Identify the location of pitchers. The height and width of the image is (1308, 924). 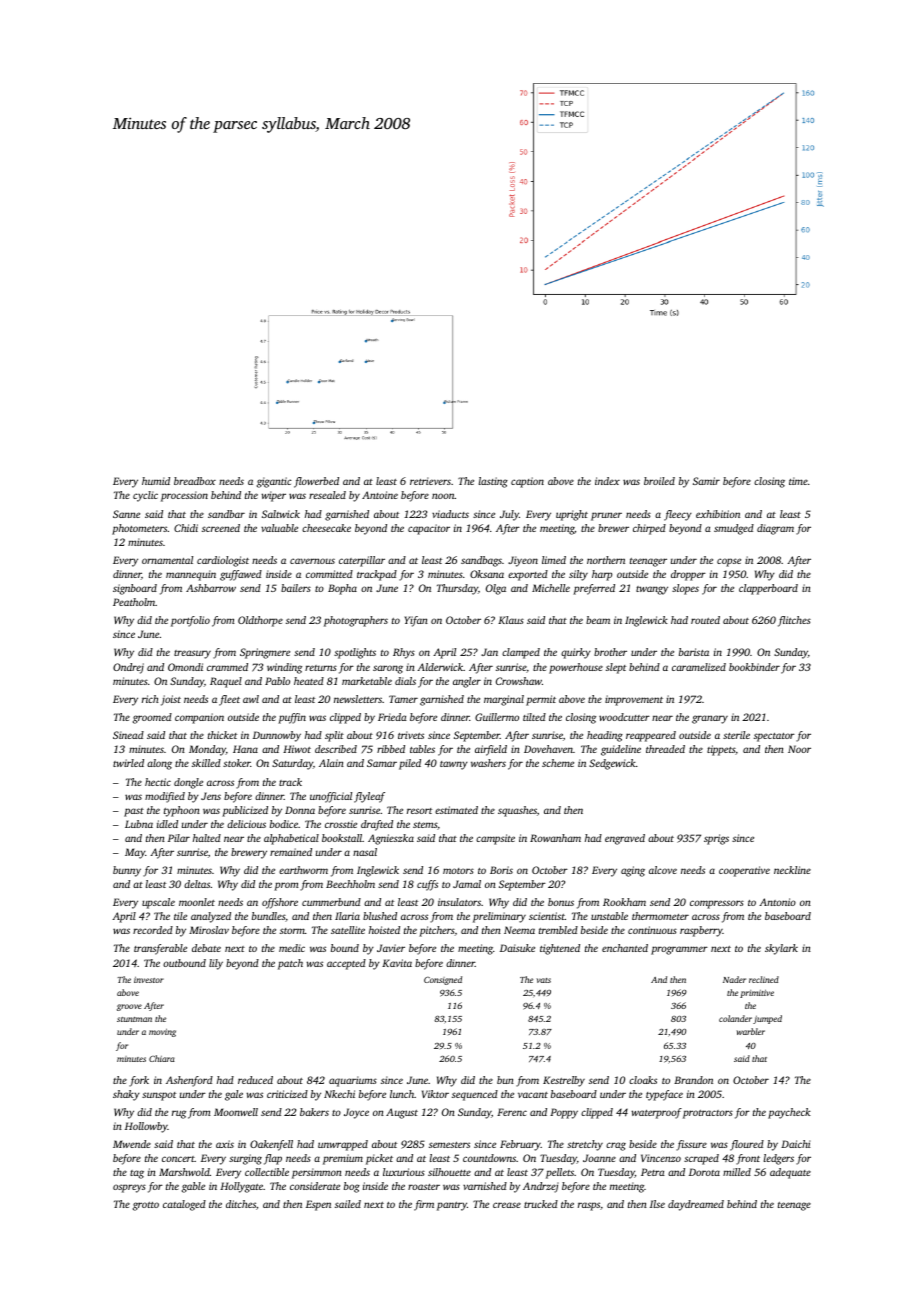
(437, 931).
